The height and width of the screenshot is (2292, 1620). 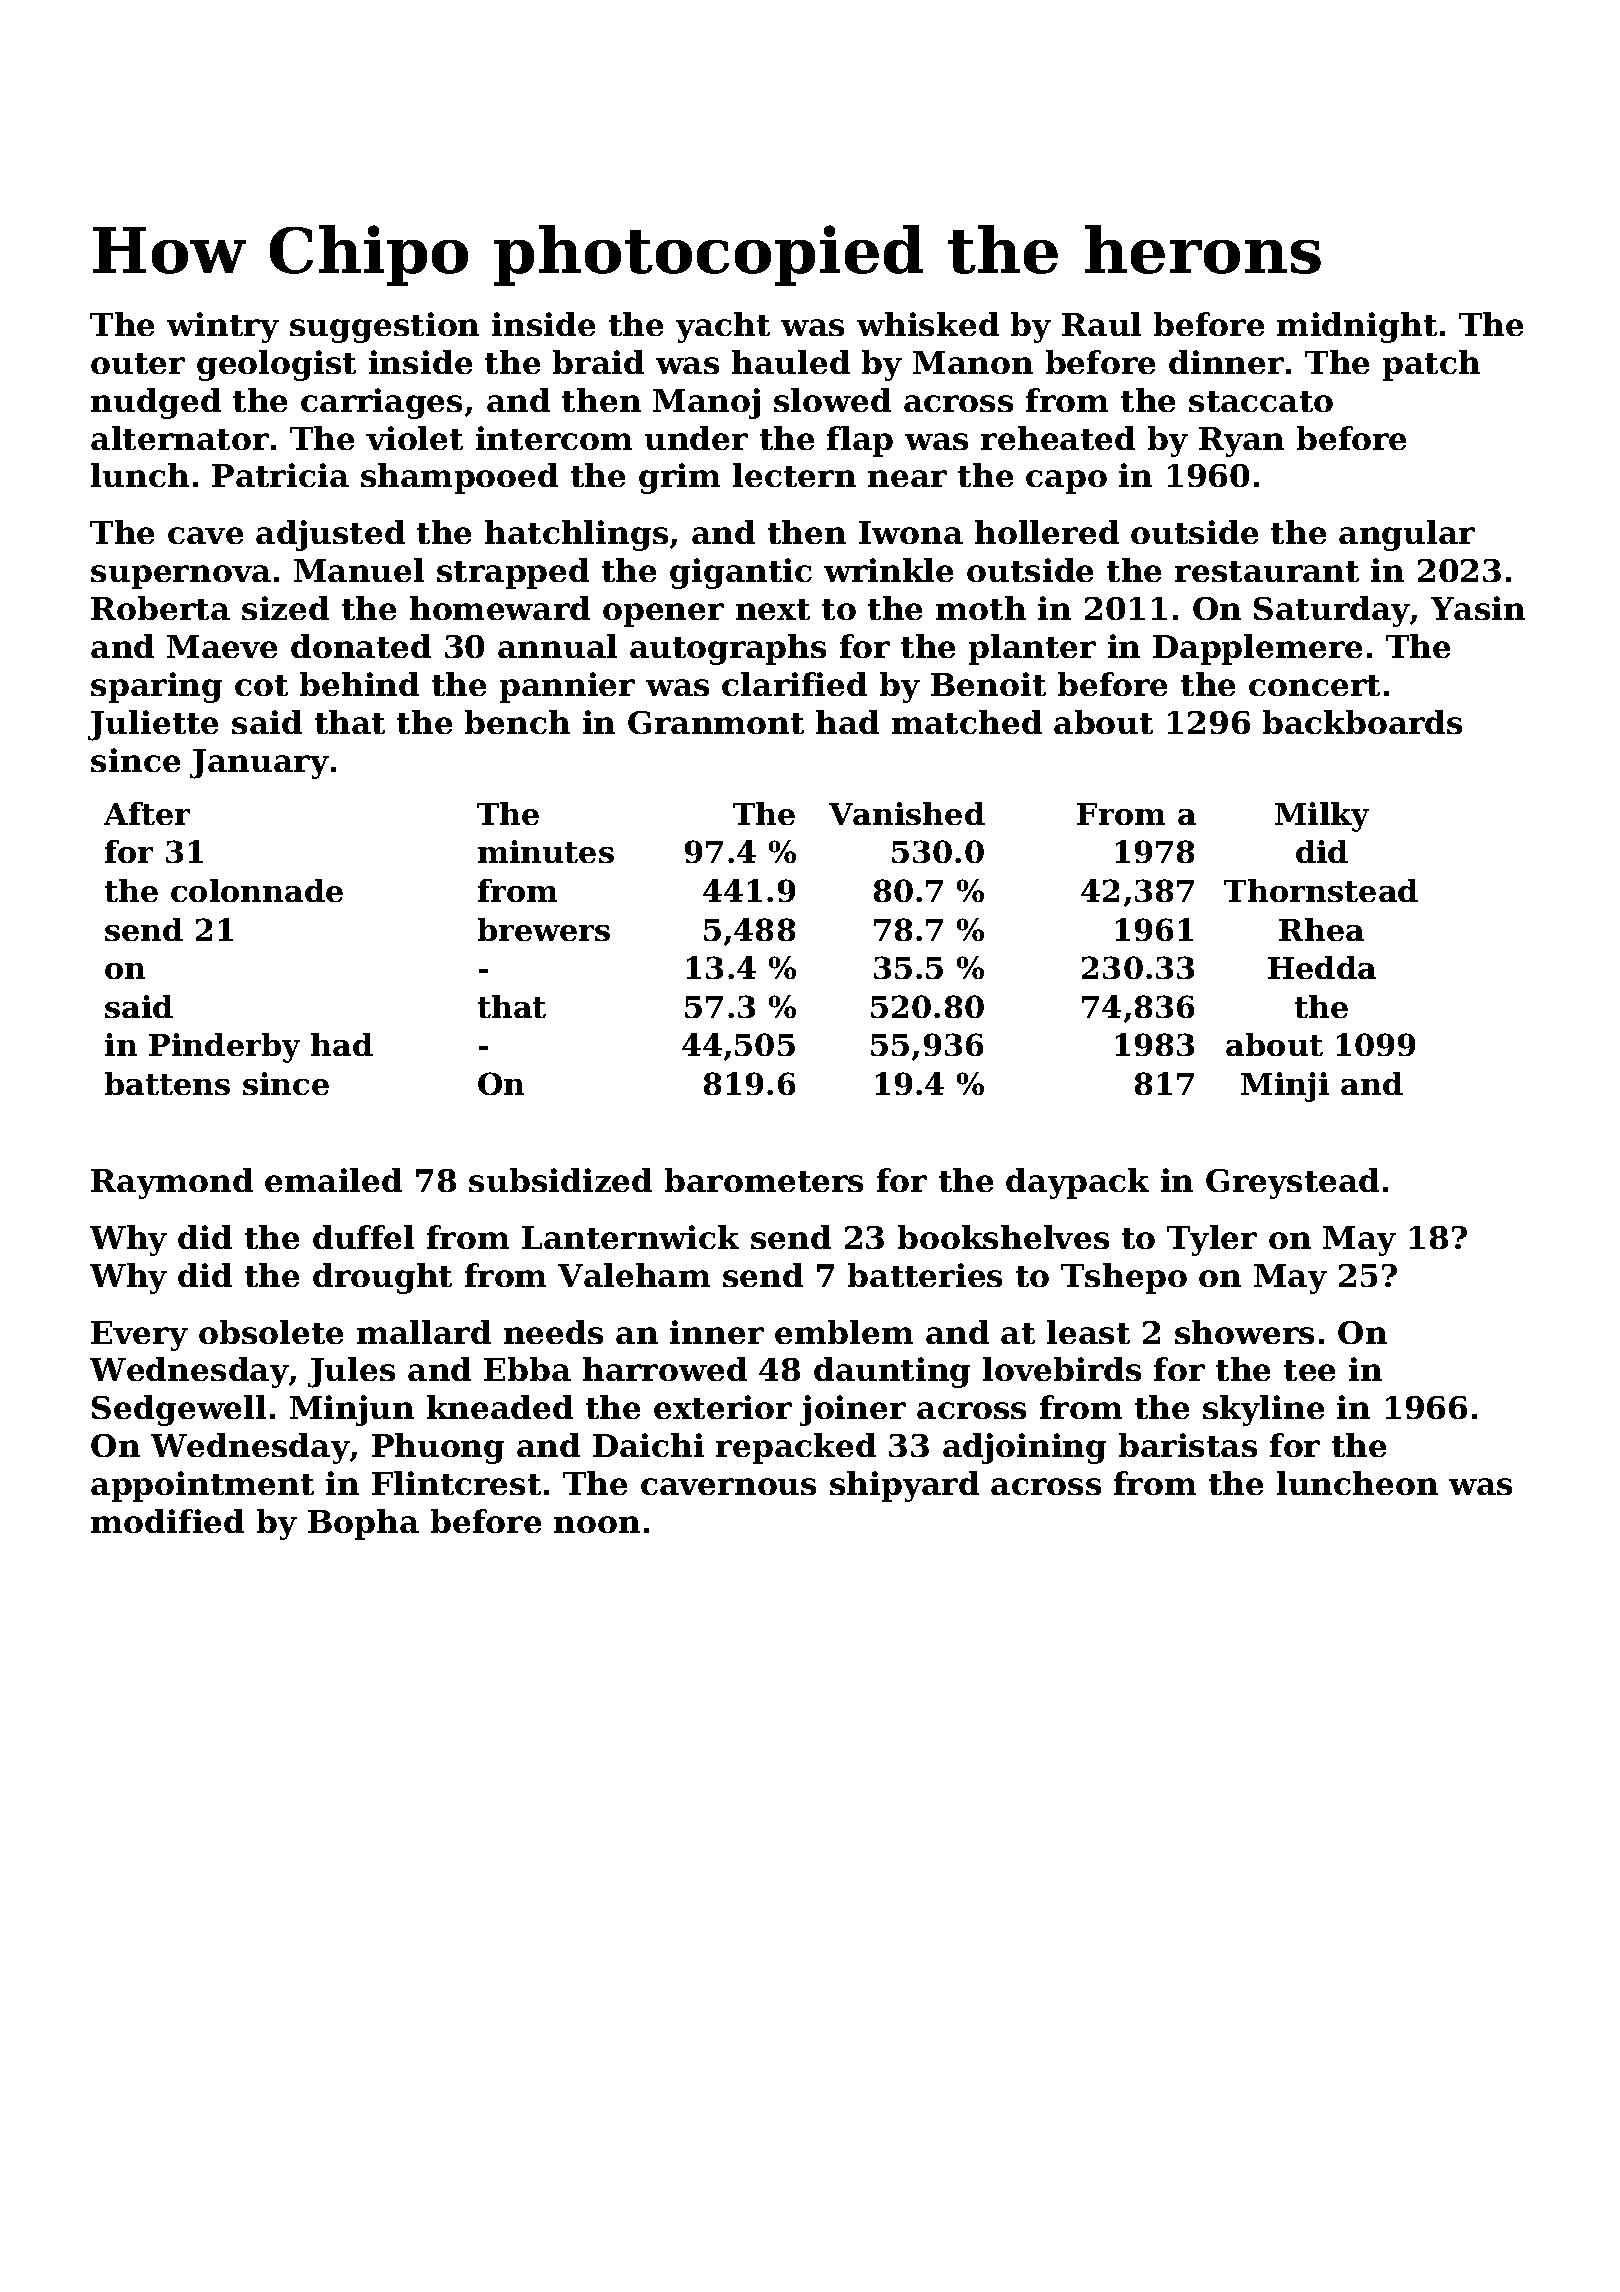 What do you see at coordinates (224, 1048) in the screenshot?
I see `Pinderby` at bounding box center [224, 1048].
